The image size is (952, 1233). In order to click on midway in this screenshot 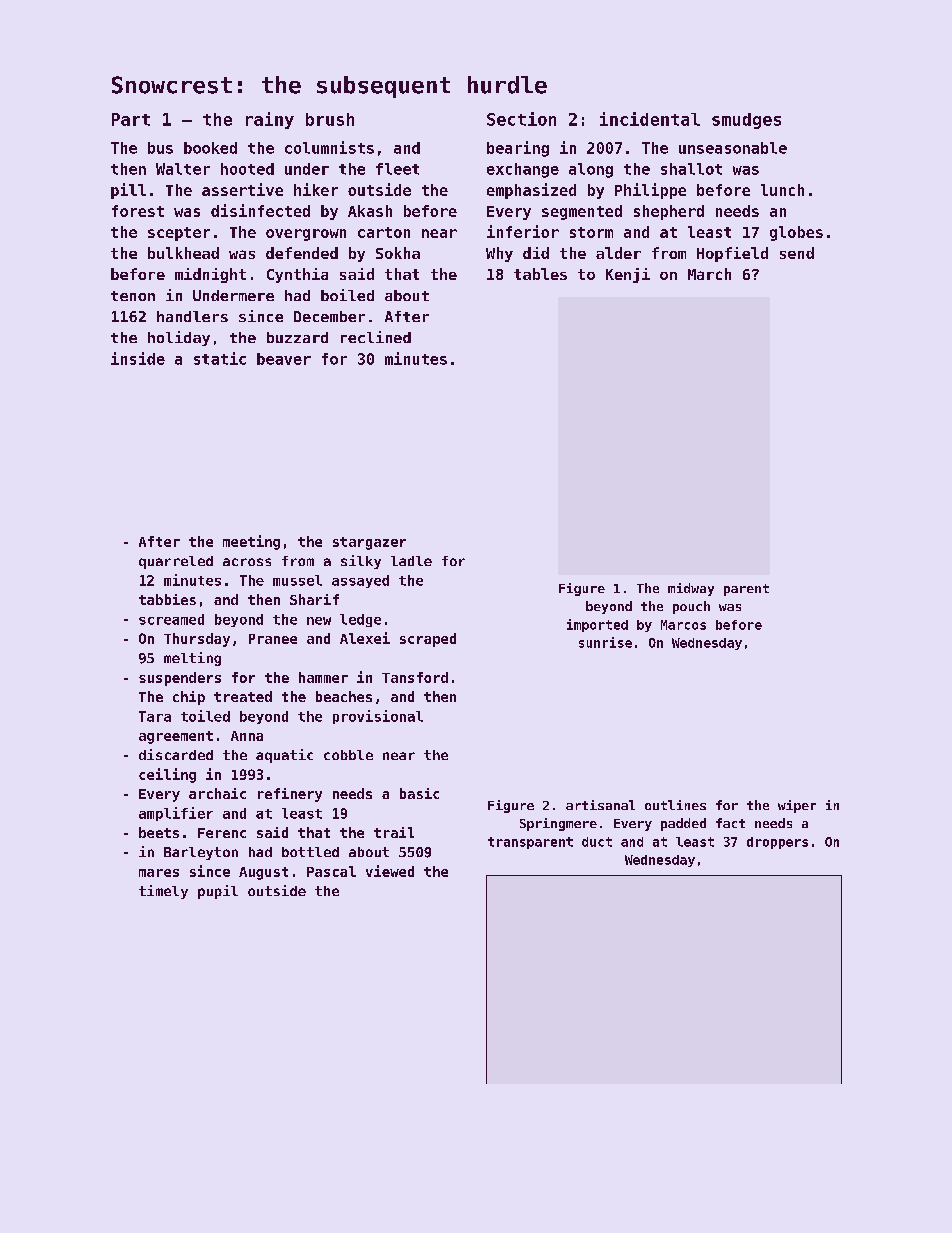, I will do `click(691, 589)`.
